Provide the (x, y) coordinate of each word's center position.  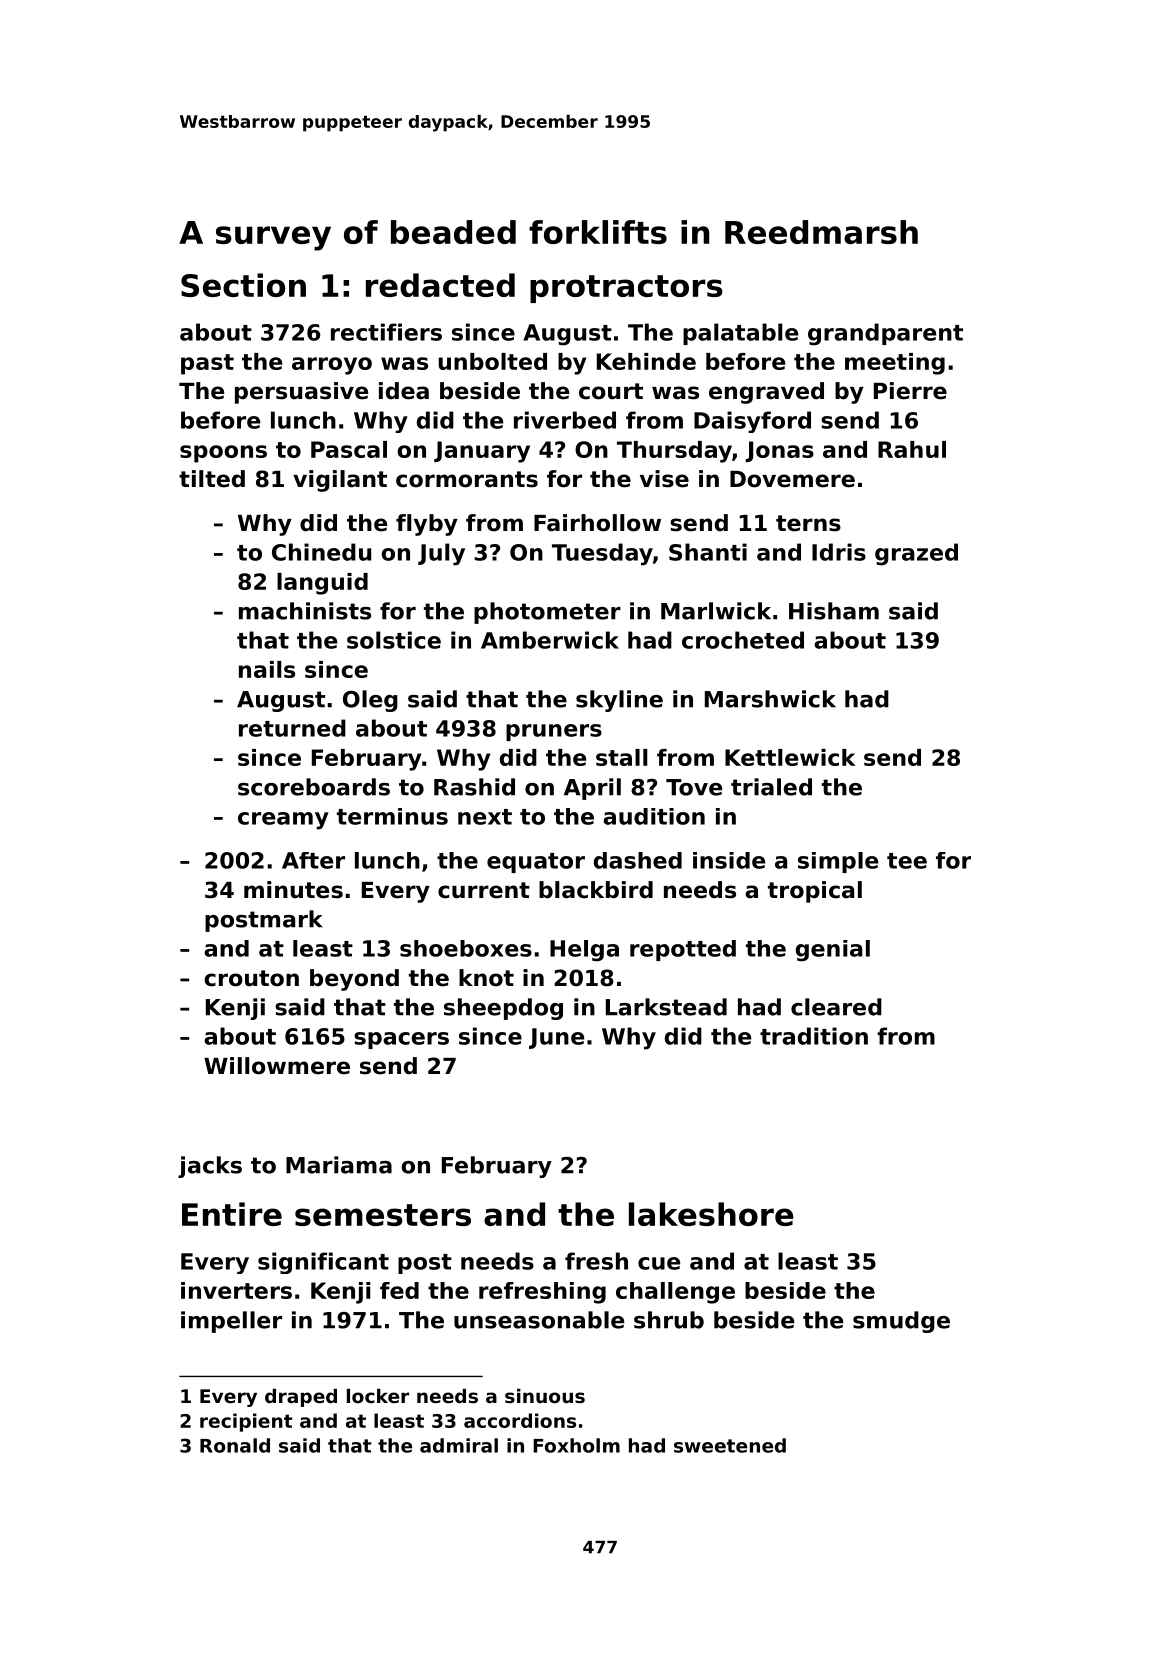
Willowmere (277, 1066)
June (556, 1038)
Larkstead (666, 1007)
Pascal (349, 449)
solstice (394, 640)
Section (243, 285)
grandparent (885, 334)
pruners (554, 732)
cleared (836, 1007)
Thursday (674, 452)
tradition (814, 1036)
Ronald (235, 1445)
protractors (626, 289)
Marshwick (770, 699)
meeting (895, 364)
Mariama (339, 1165)
